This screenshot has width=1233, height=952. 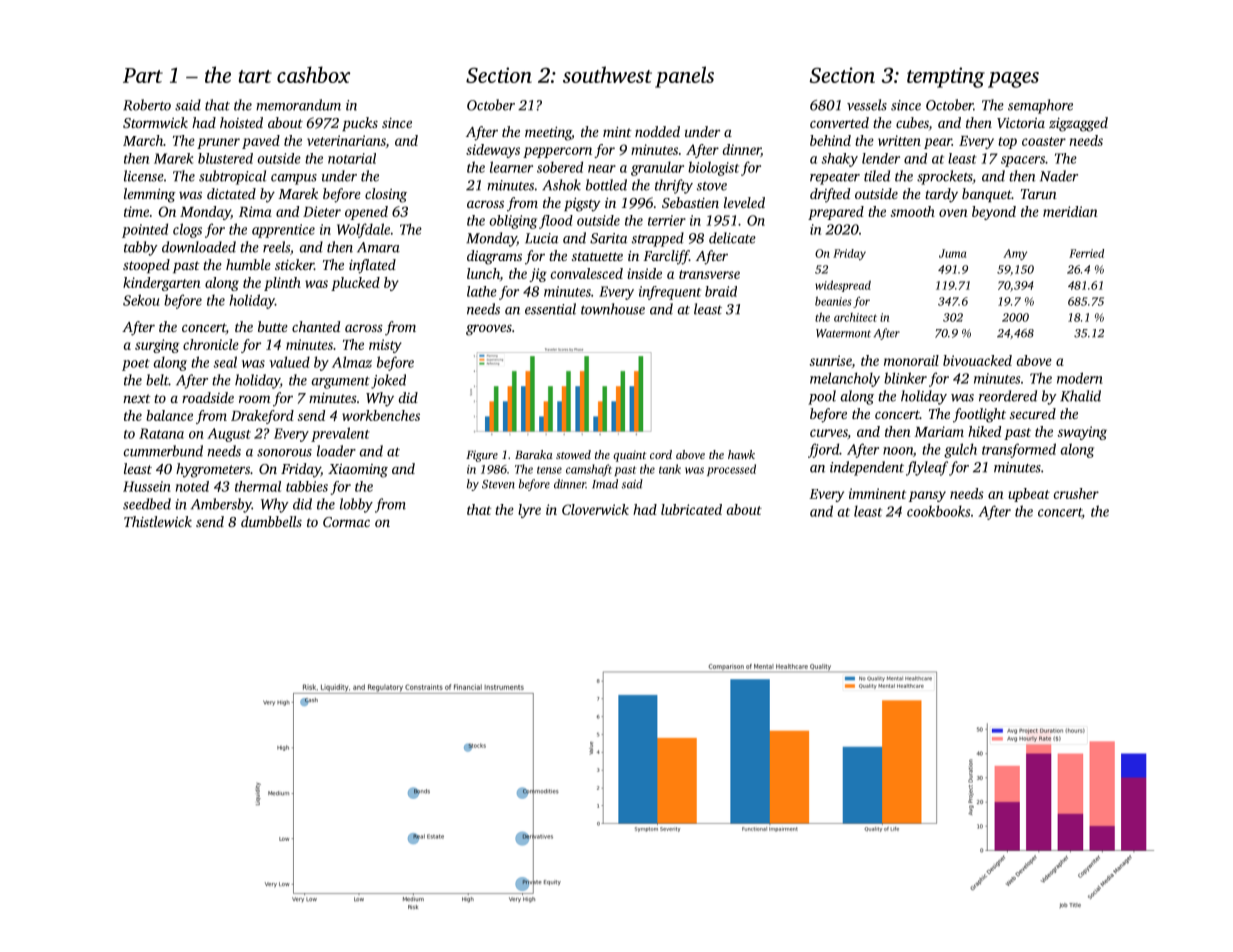 What do you see at coordinates (1015, 254) in the screenshot?
I see `Amy` at bounding box center [1015, 254].
